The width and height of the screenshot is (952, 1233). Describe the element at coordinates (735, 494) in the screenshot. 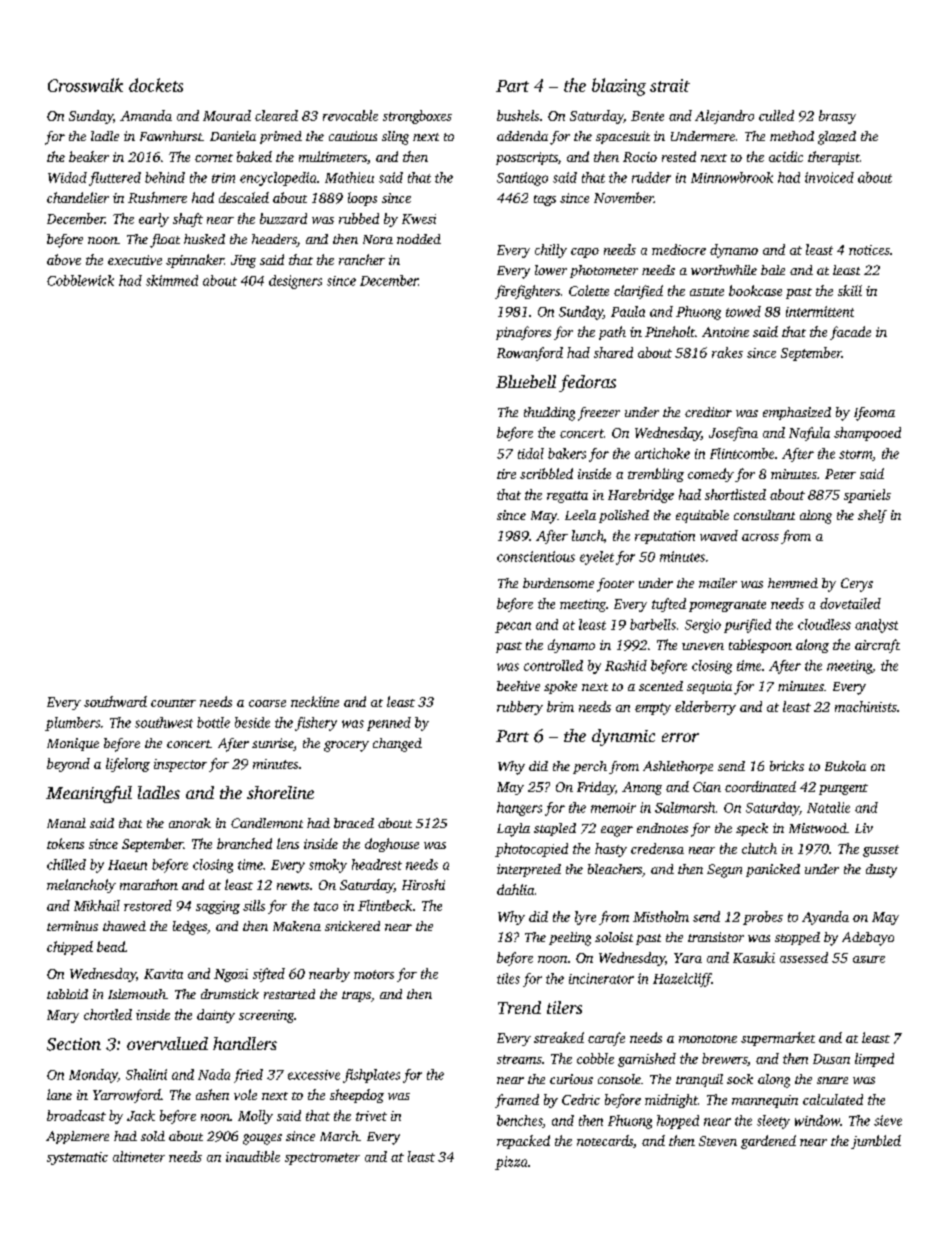

I see `shortlisted` at that location.
